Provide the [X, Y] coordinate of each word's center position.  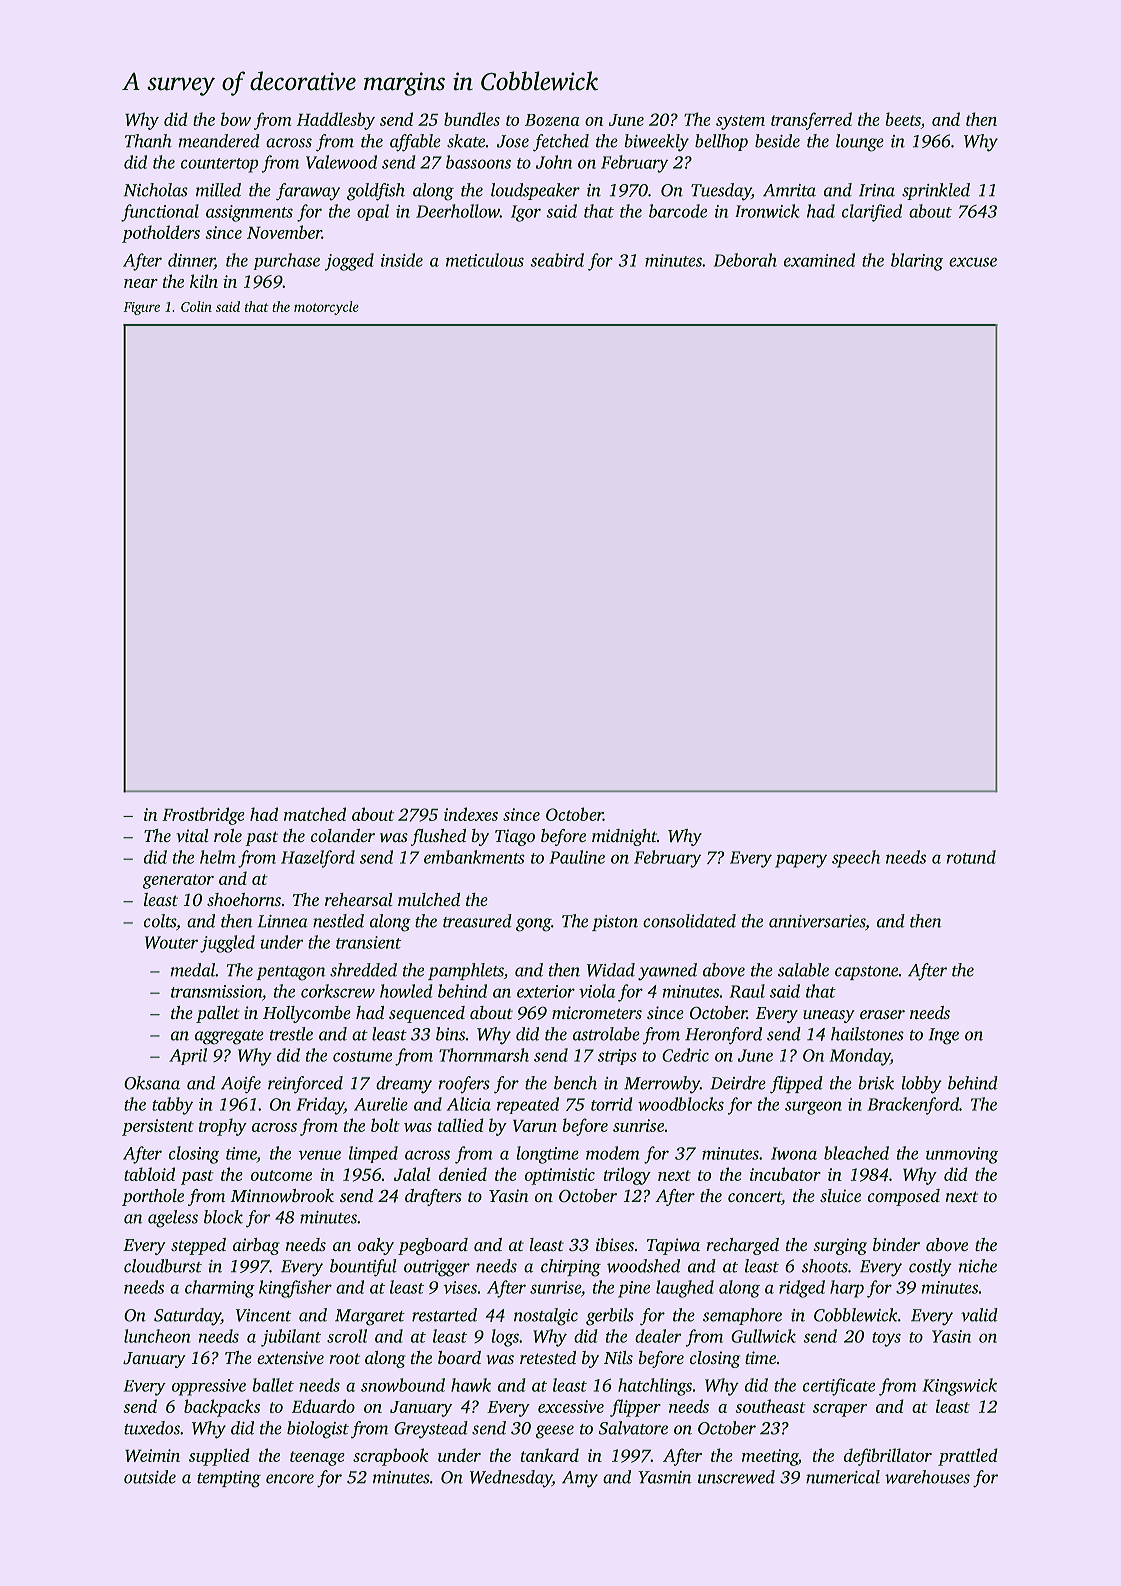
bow [236, 119]
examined [819, 260]
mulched [429, 899]
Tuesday [721, 192]
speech [856, 859]
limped [373, 1154]
